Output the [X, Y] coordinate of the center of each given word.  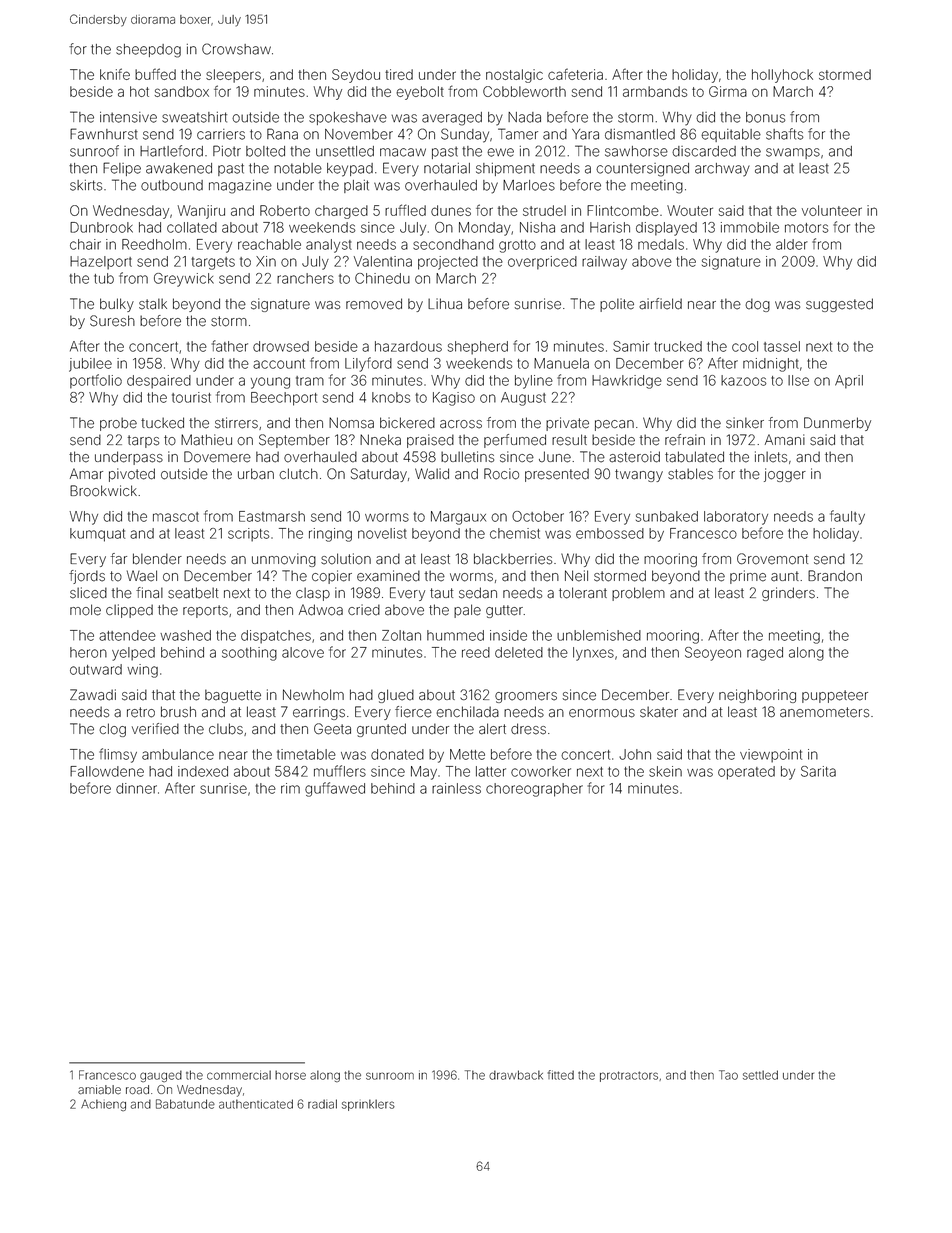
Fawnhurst [104, 134]
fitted [561, 1075]
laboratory [736, 518]
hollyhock [782, 76]
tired [399, 74]
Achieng [103, 1105]
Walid [432, 474]
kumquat [97, 535]
